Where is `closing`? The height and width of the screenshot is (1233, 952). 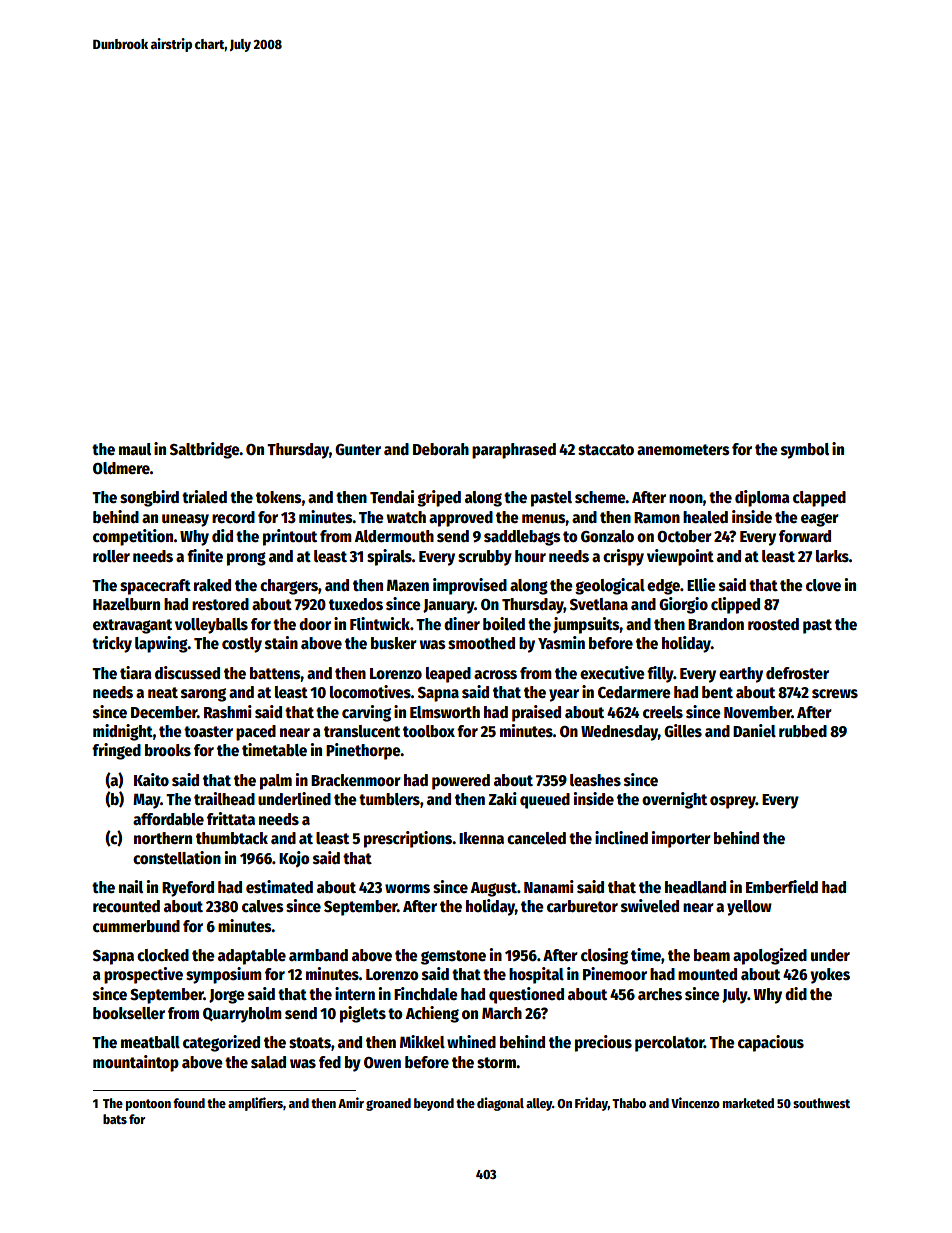 closing is located at coordinates (604, 956).
